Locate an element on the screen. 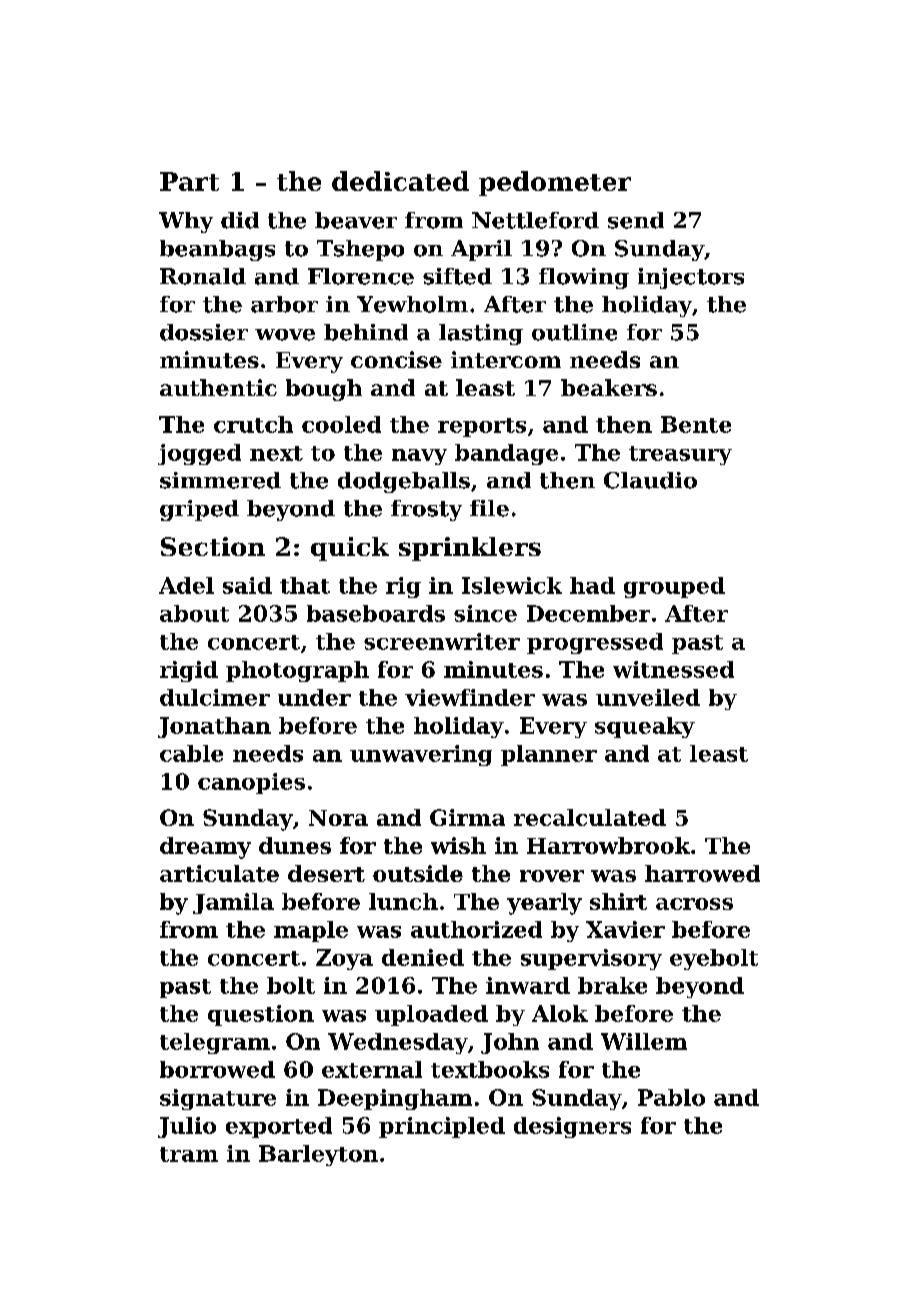 The image size is (924, 1311). borrowed is located at coordinates (217, 1069).
